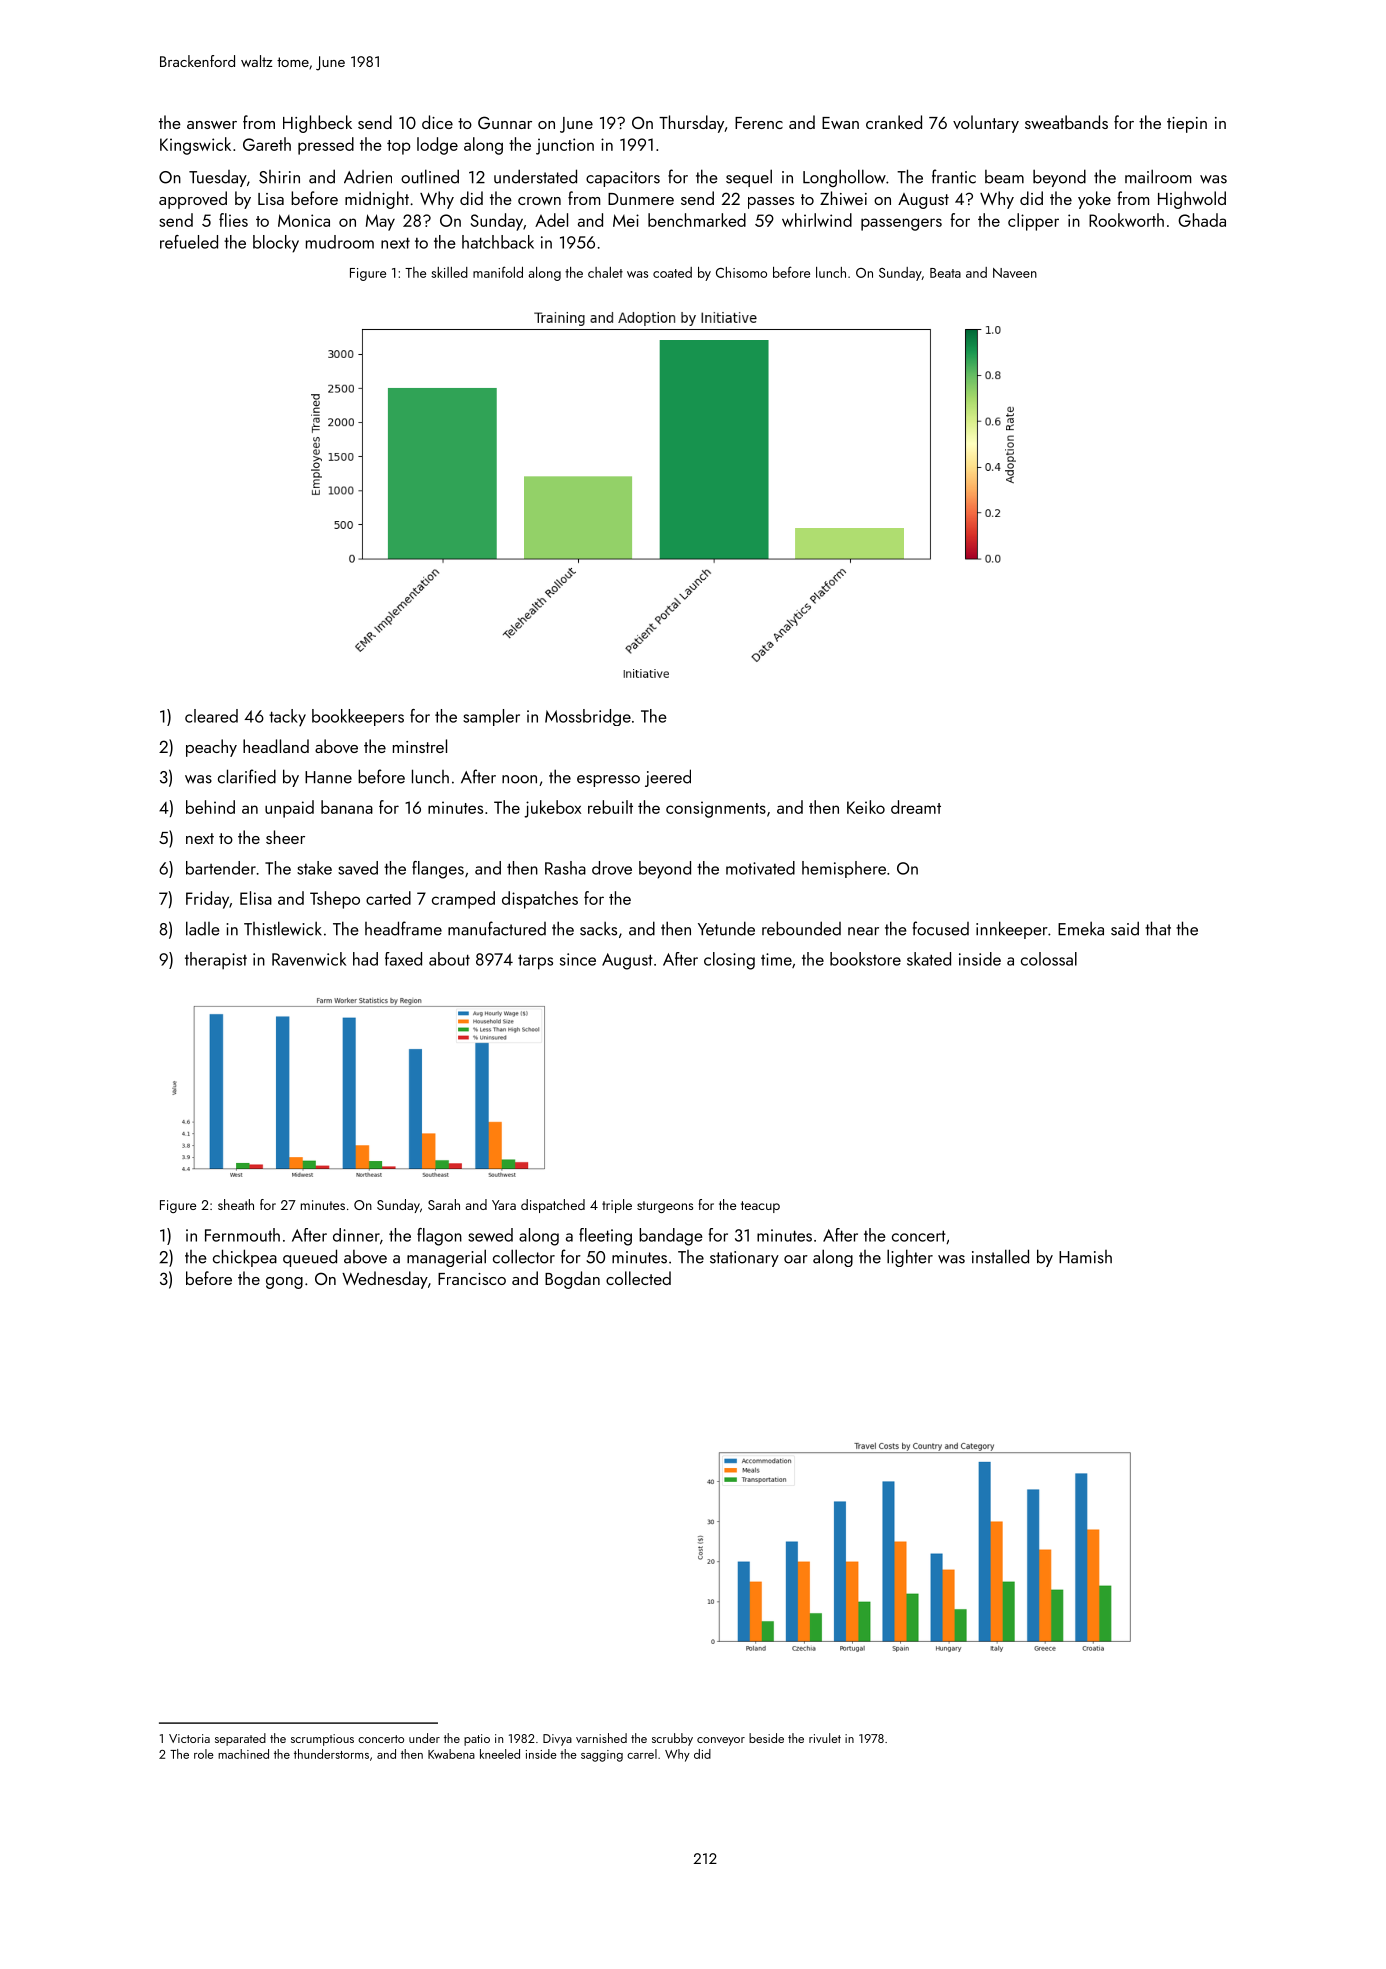 The image size is (1386, 1969). I want to click on focused, so click(941, 928).
